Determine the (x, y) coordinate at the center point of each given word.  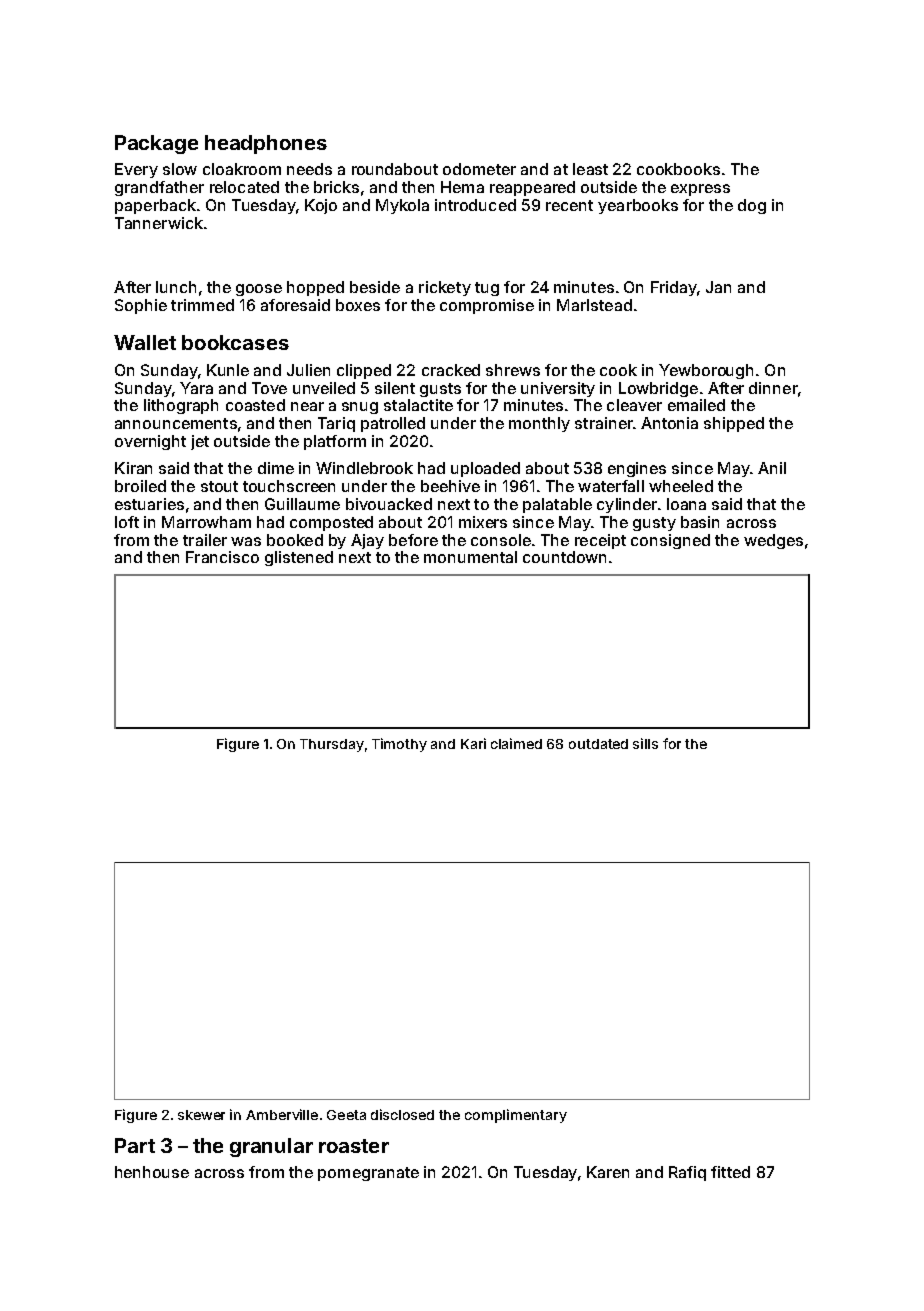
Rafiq (687, 1173)
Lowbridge (658, 389)
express (700, 190)
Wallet (145, 342)
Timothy (399, 745)
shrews (513, 370)
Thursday (332, 745)
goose (259, 290)
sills (645, 743)
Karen (608, 1172)
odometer (479, 169)
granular (271, 1147)
